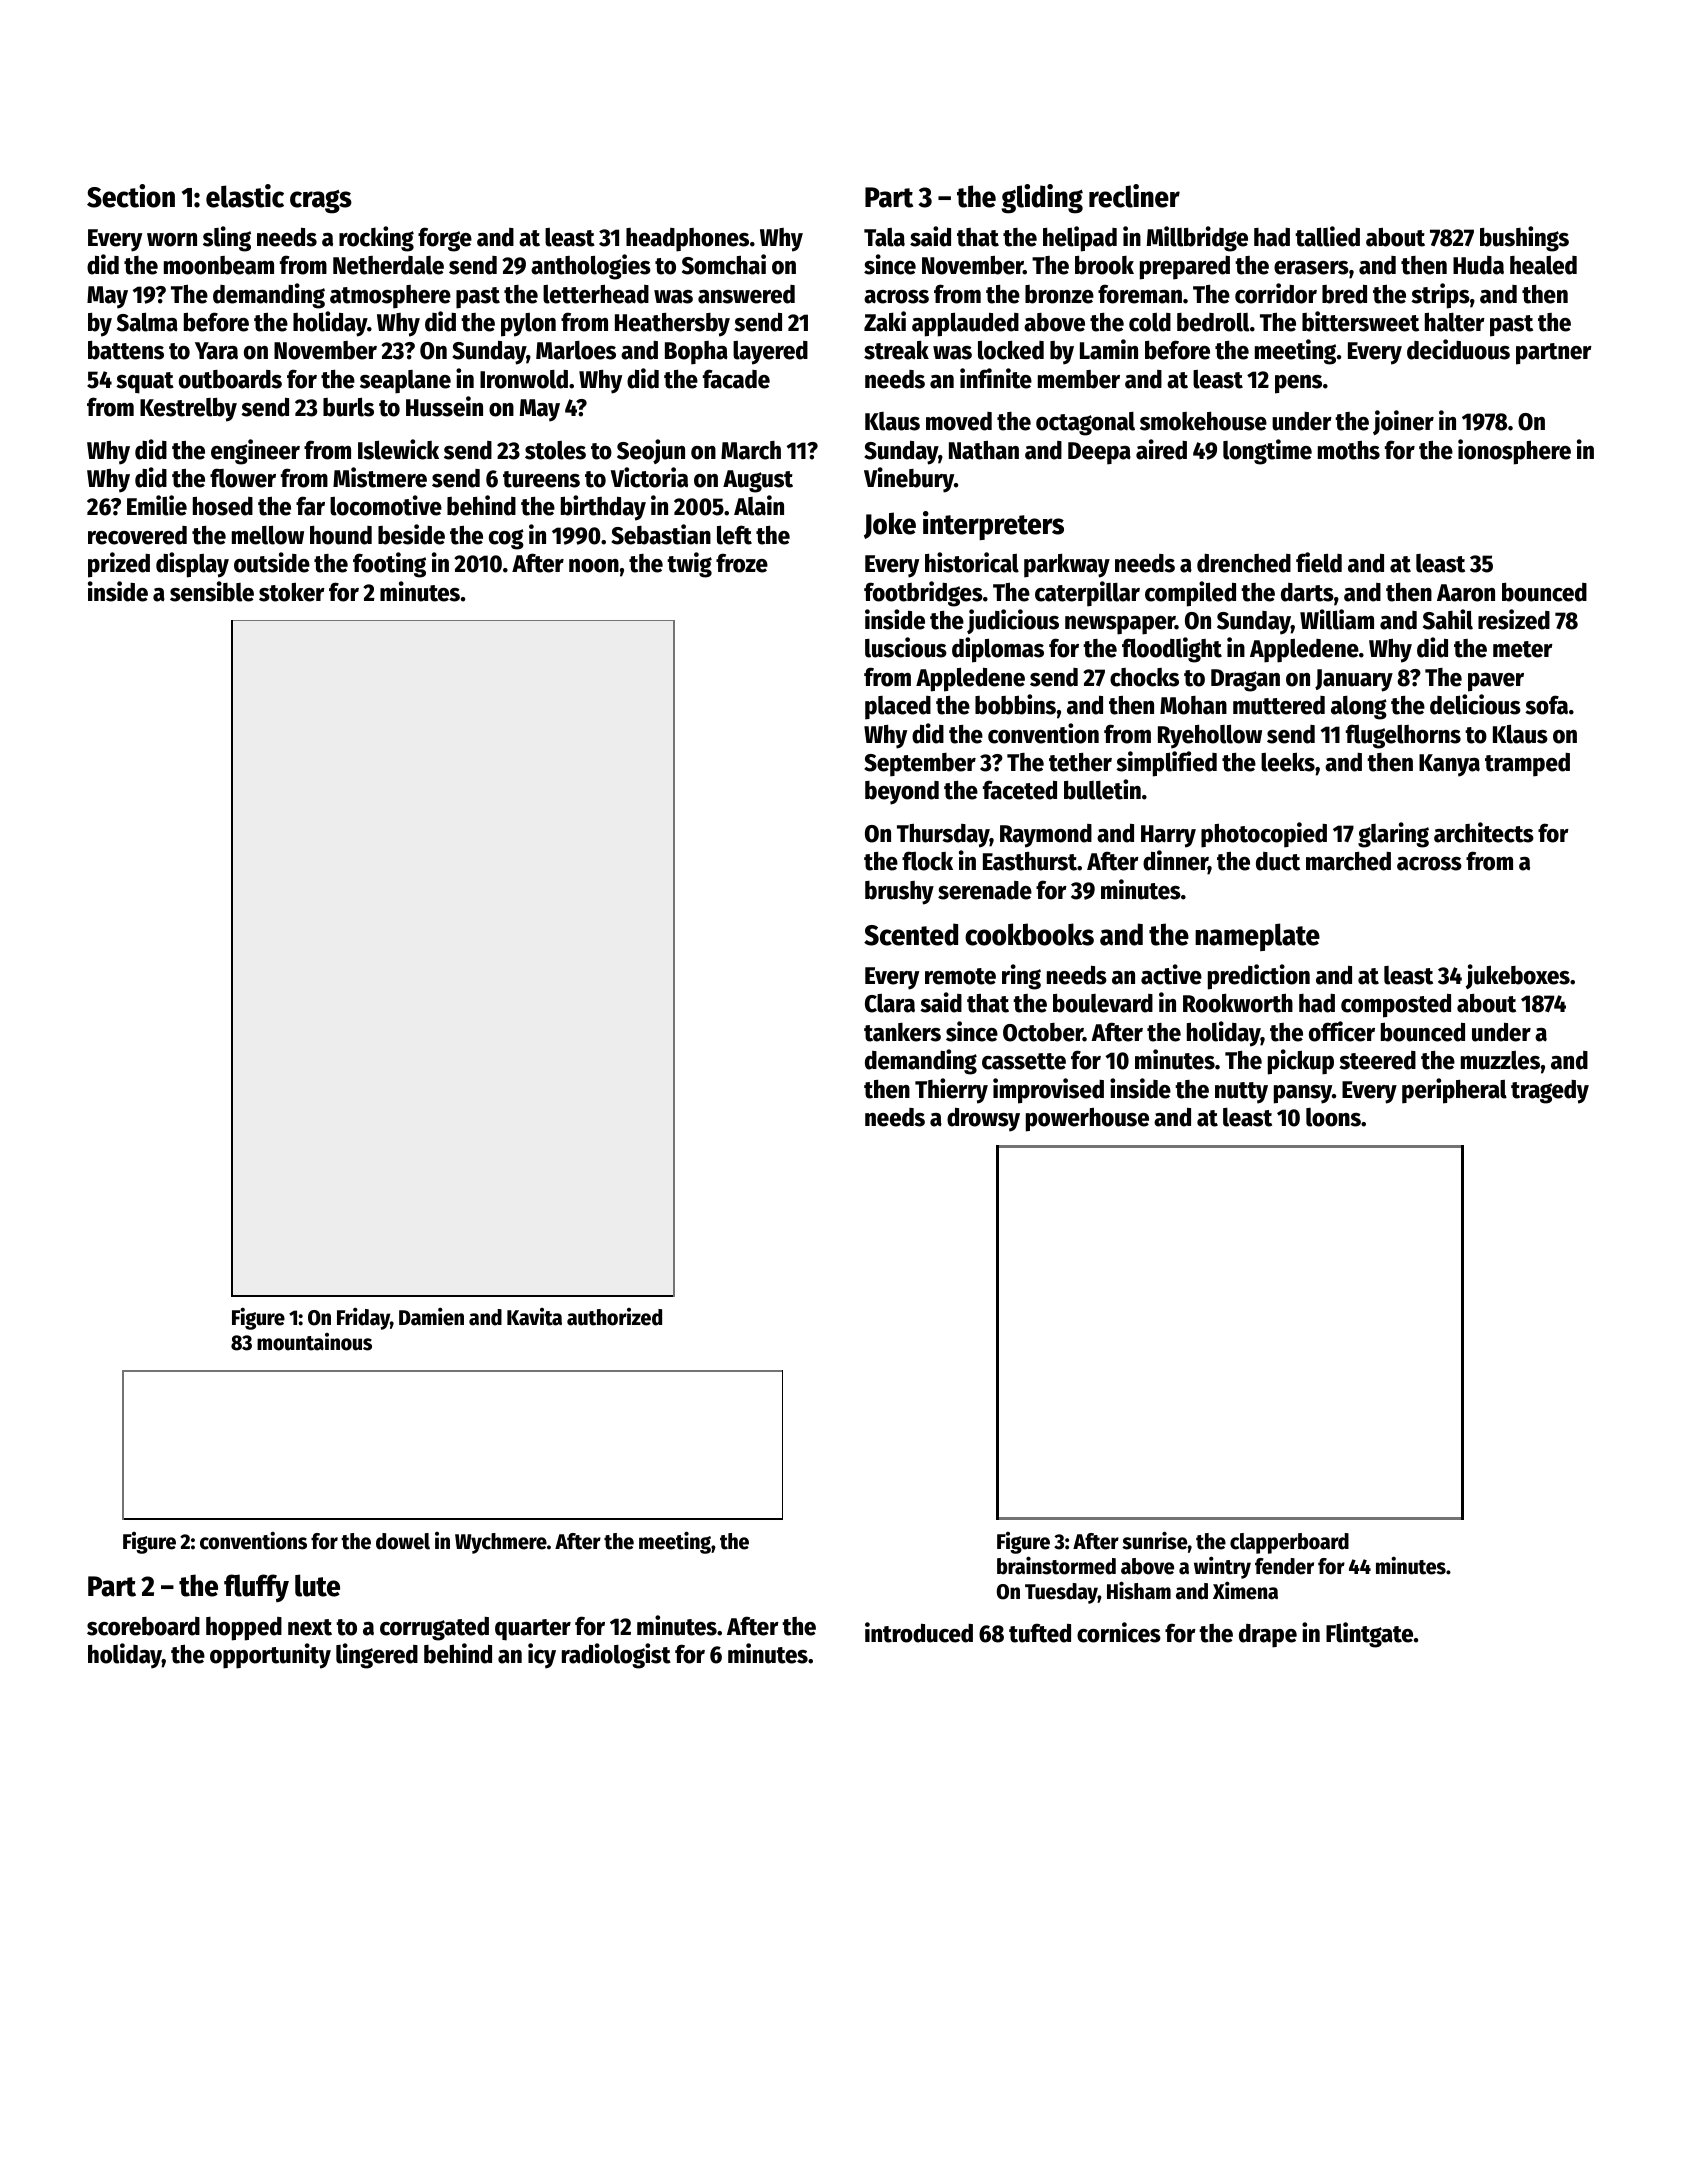 The height and width of the screenshot is (2178, 1683). I want to click on far, so click(310, 506).
